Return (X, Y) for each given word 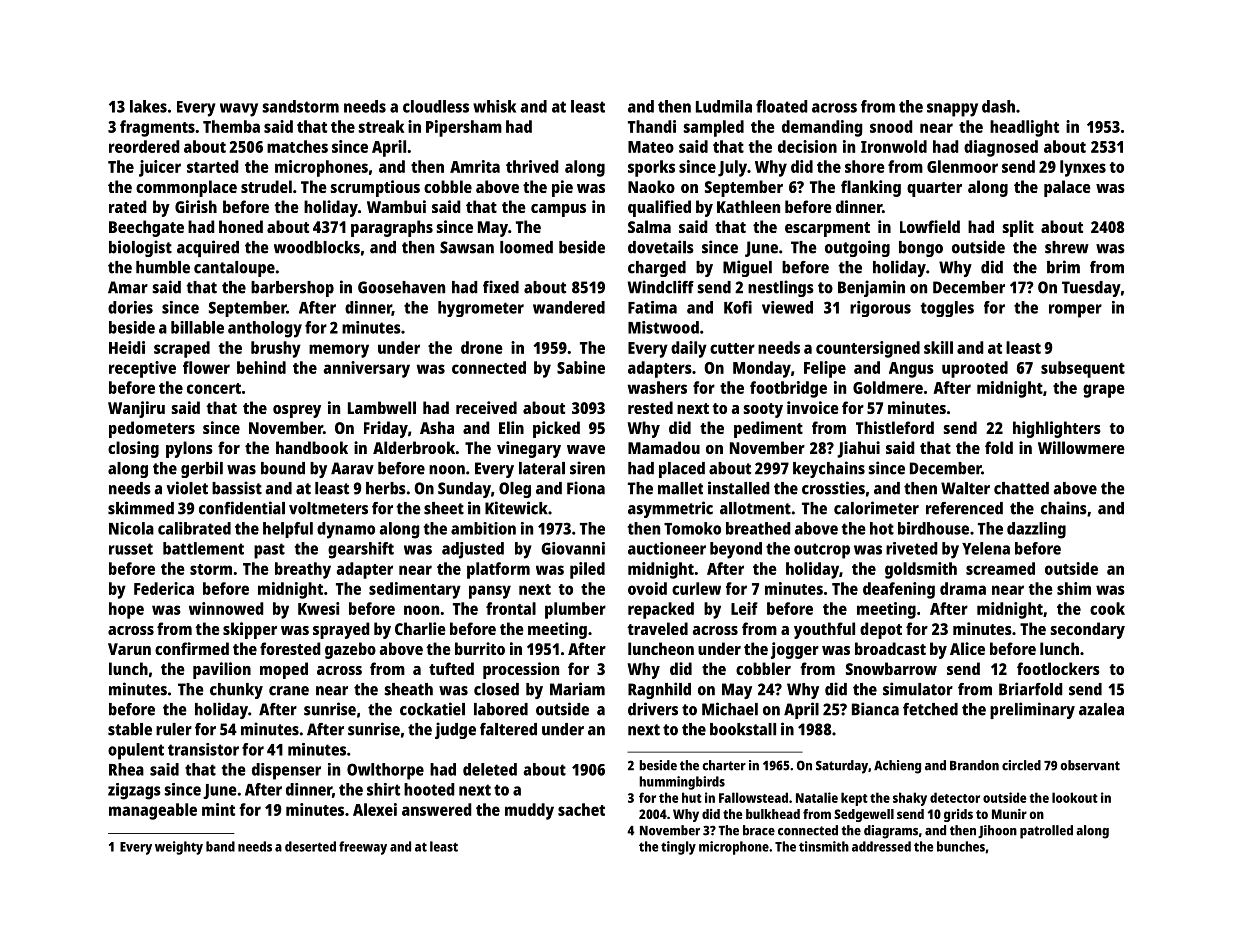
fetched (930, 709)
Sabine (581, 367)
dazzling (1036, 530)
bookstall (743, 729)
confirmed (192, 648)
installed (739, 488)
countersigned (868, 349)
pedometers (152, 429)
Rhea (126, 769)
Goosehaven (401, 287)
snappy (952, 110)
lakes (148, 106)
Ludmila (724, 106)
